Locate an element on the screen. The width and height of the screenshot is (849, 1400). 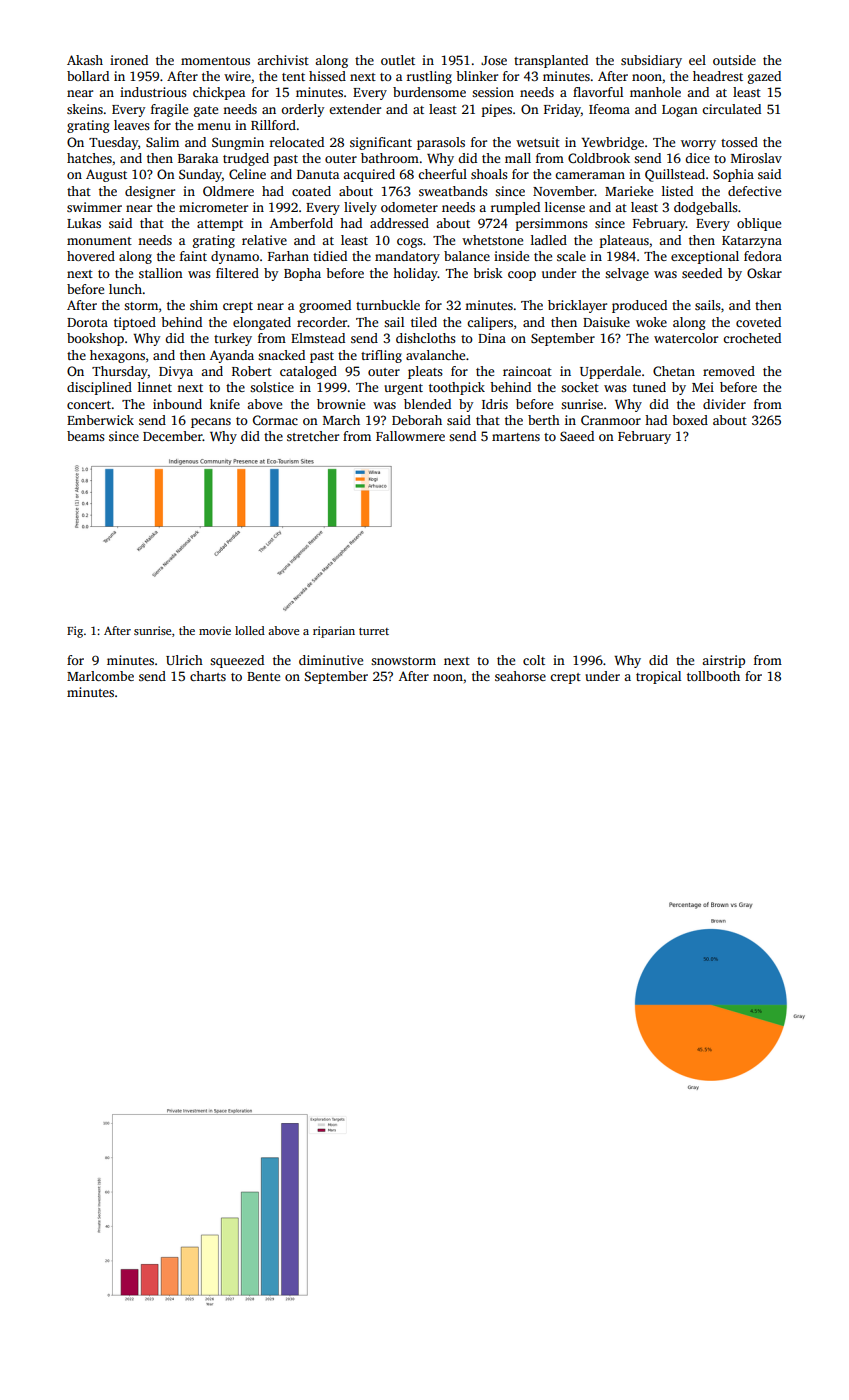
holiday is located at coordinates (415, 274).
